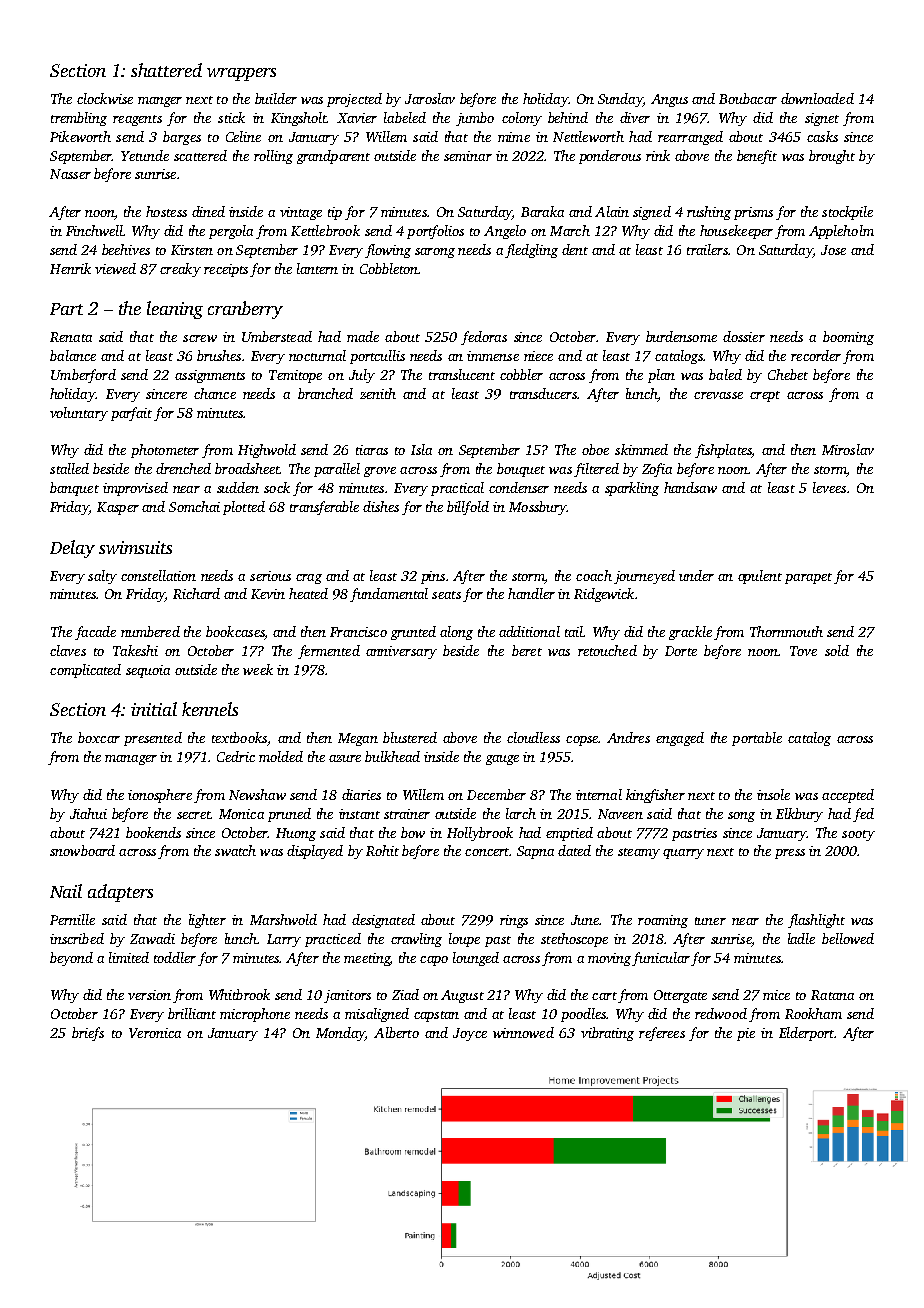  I want to click on Kasper, so click(118, 508).
